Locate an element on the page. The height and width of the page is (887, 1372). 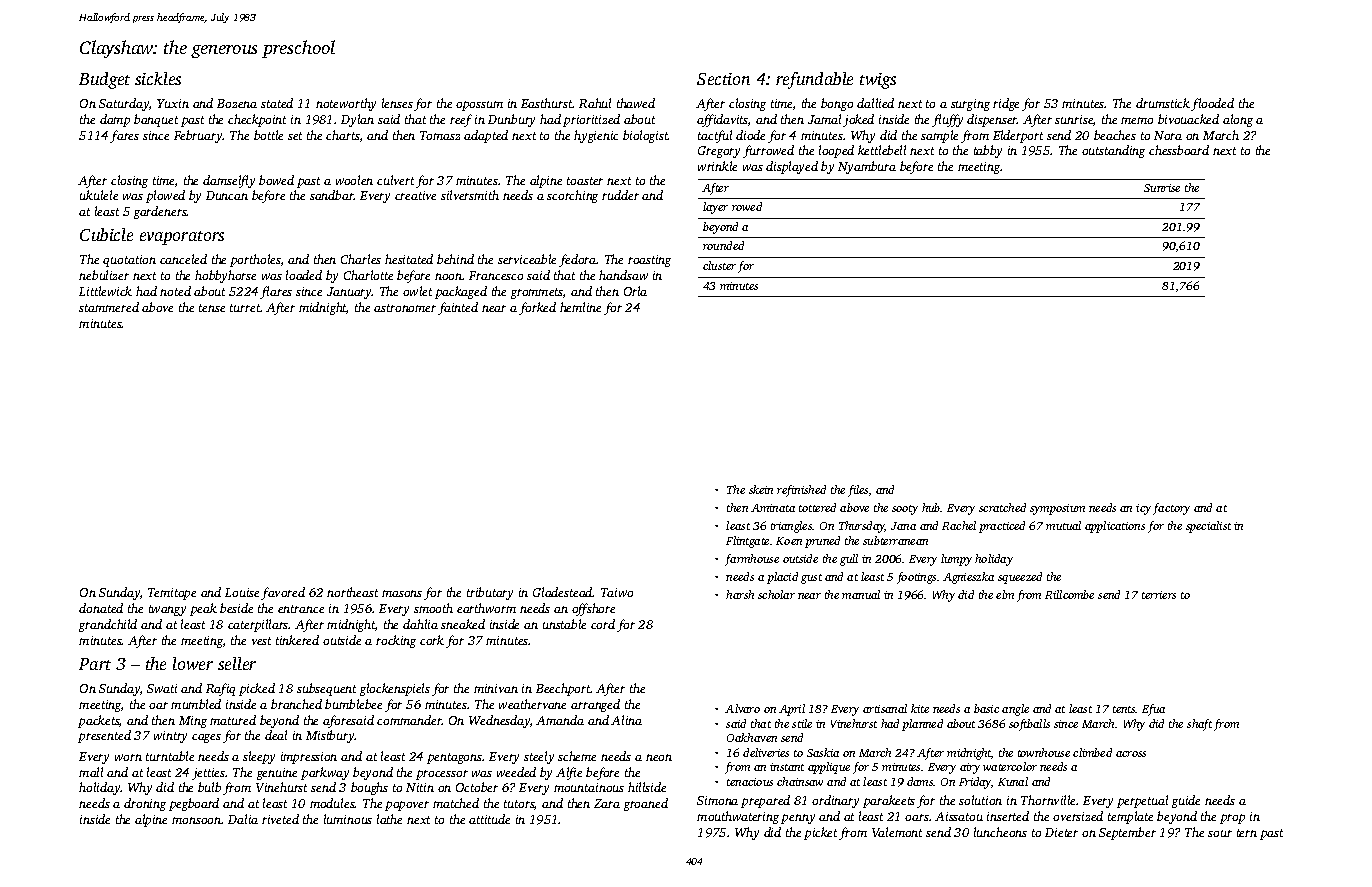
harsh is located at coordinates (740, 594).
